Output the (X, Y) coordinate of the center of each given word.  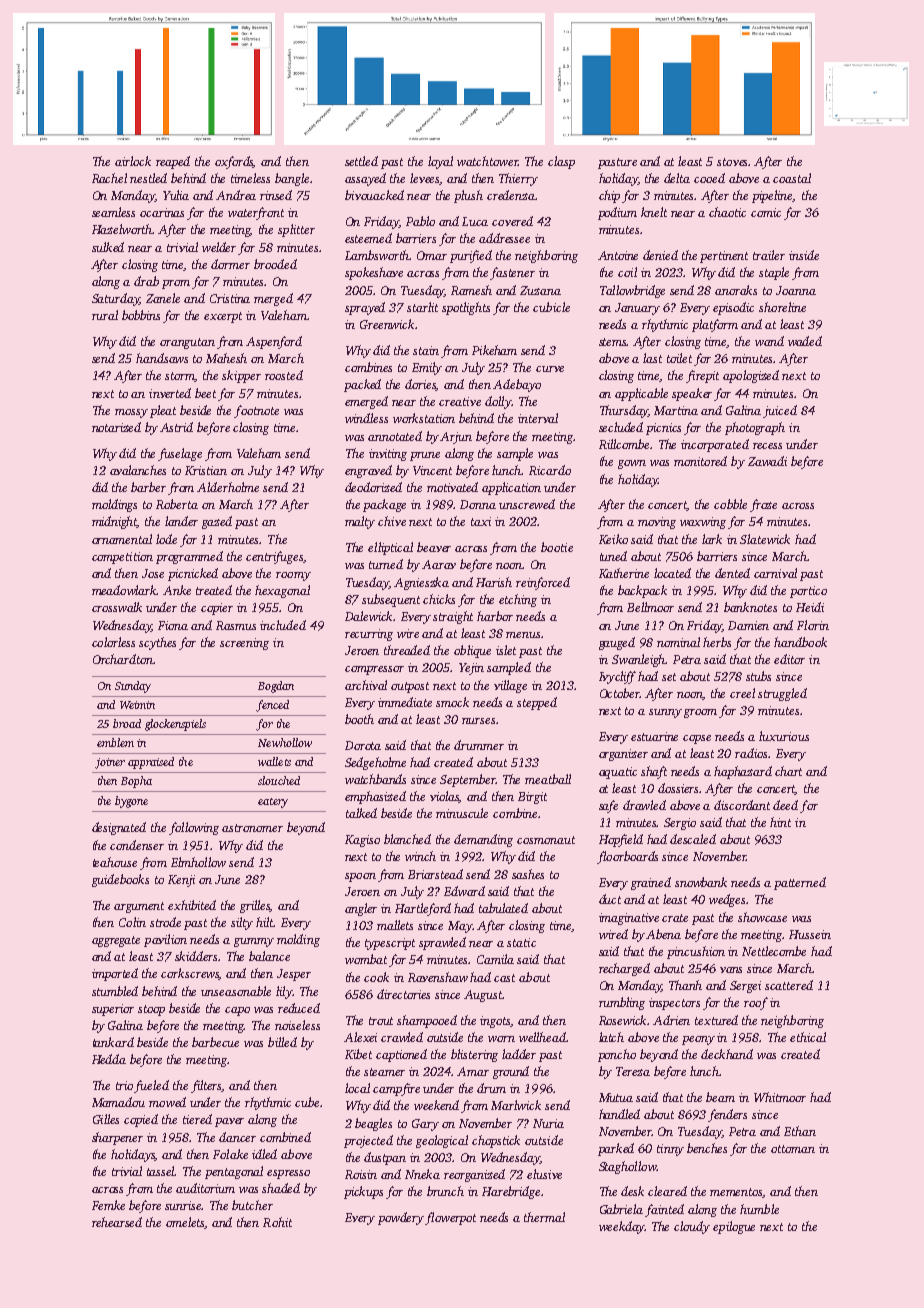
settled (361, 161)
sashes (528, 874)
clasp (561, 162)
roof (756, 1003)
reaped (173, 162)
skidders (197, 956)
